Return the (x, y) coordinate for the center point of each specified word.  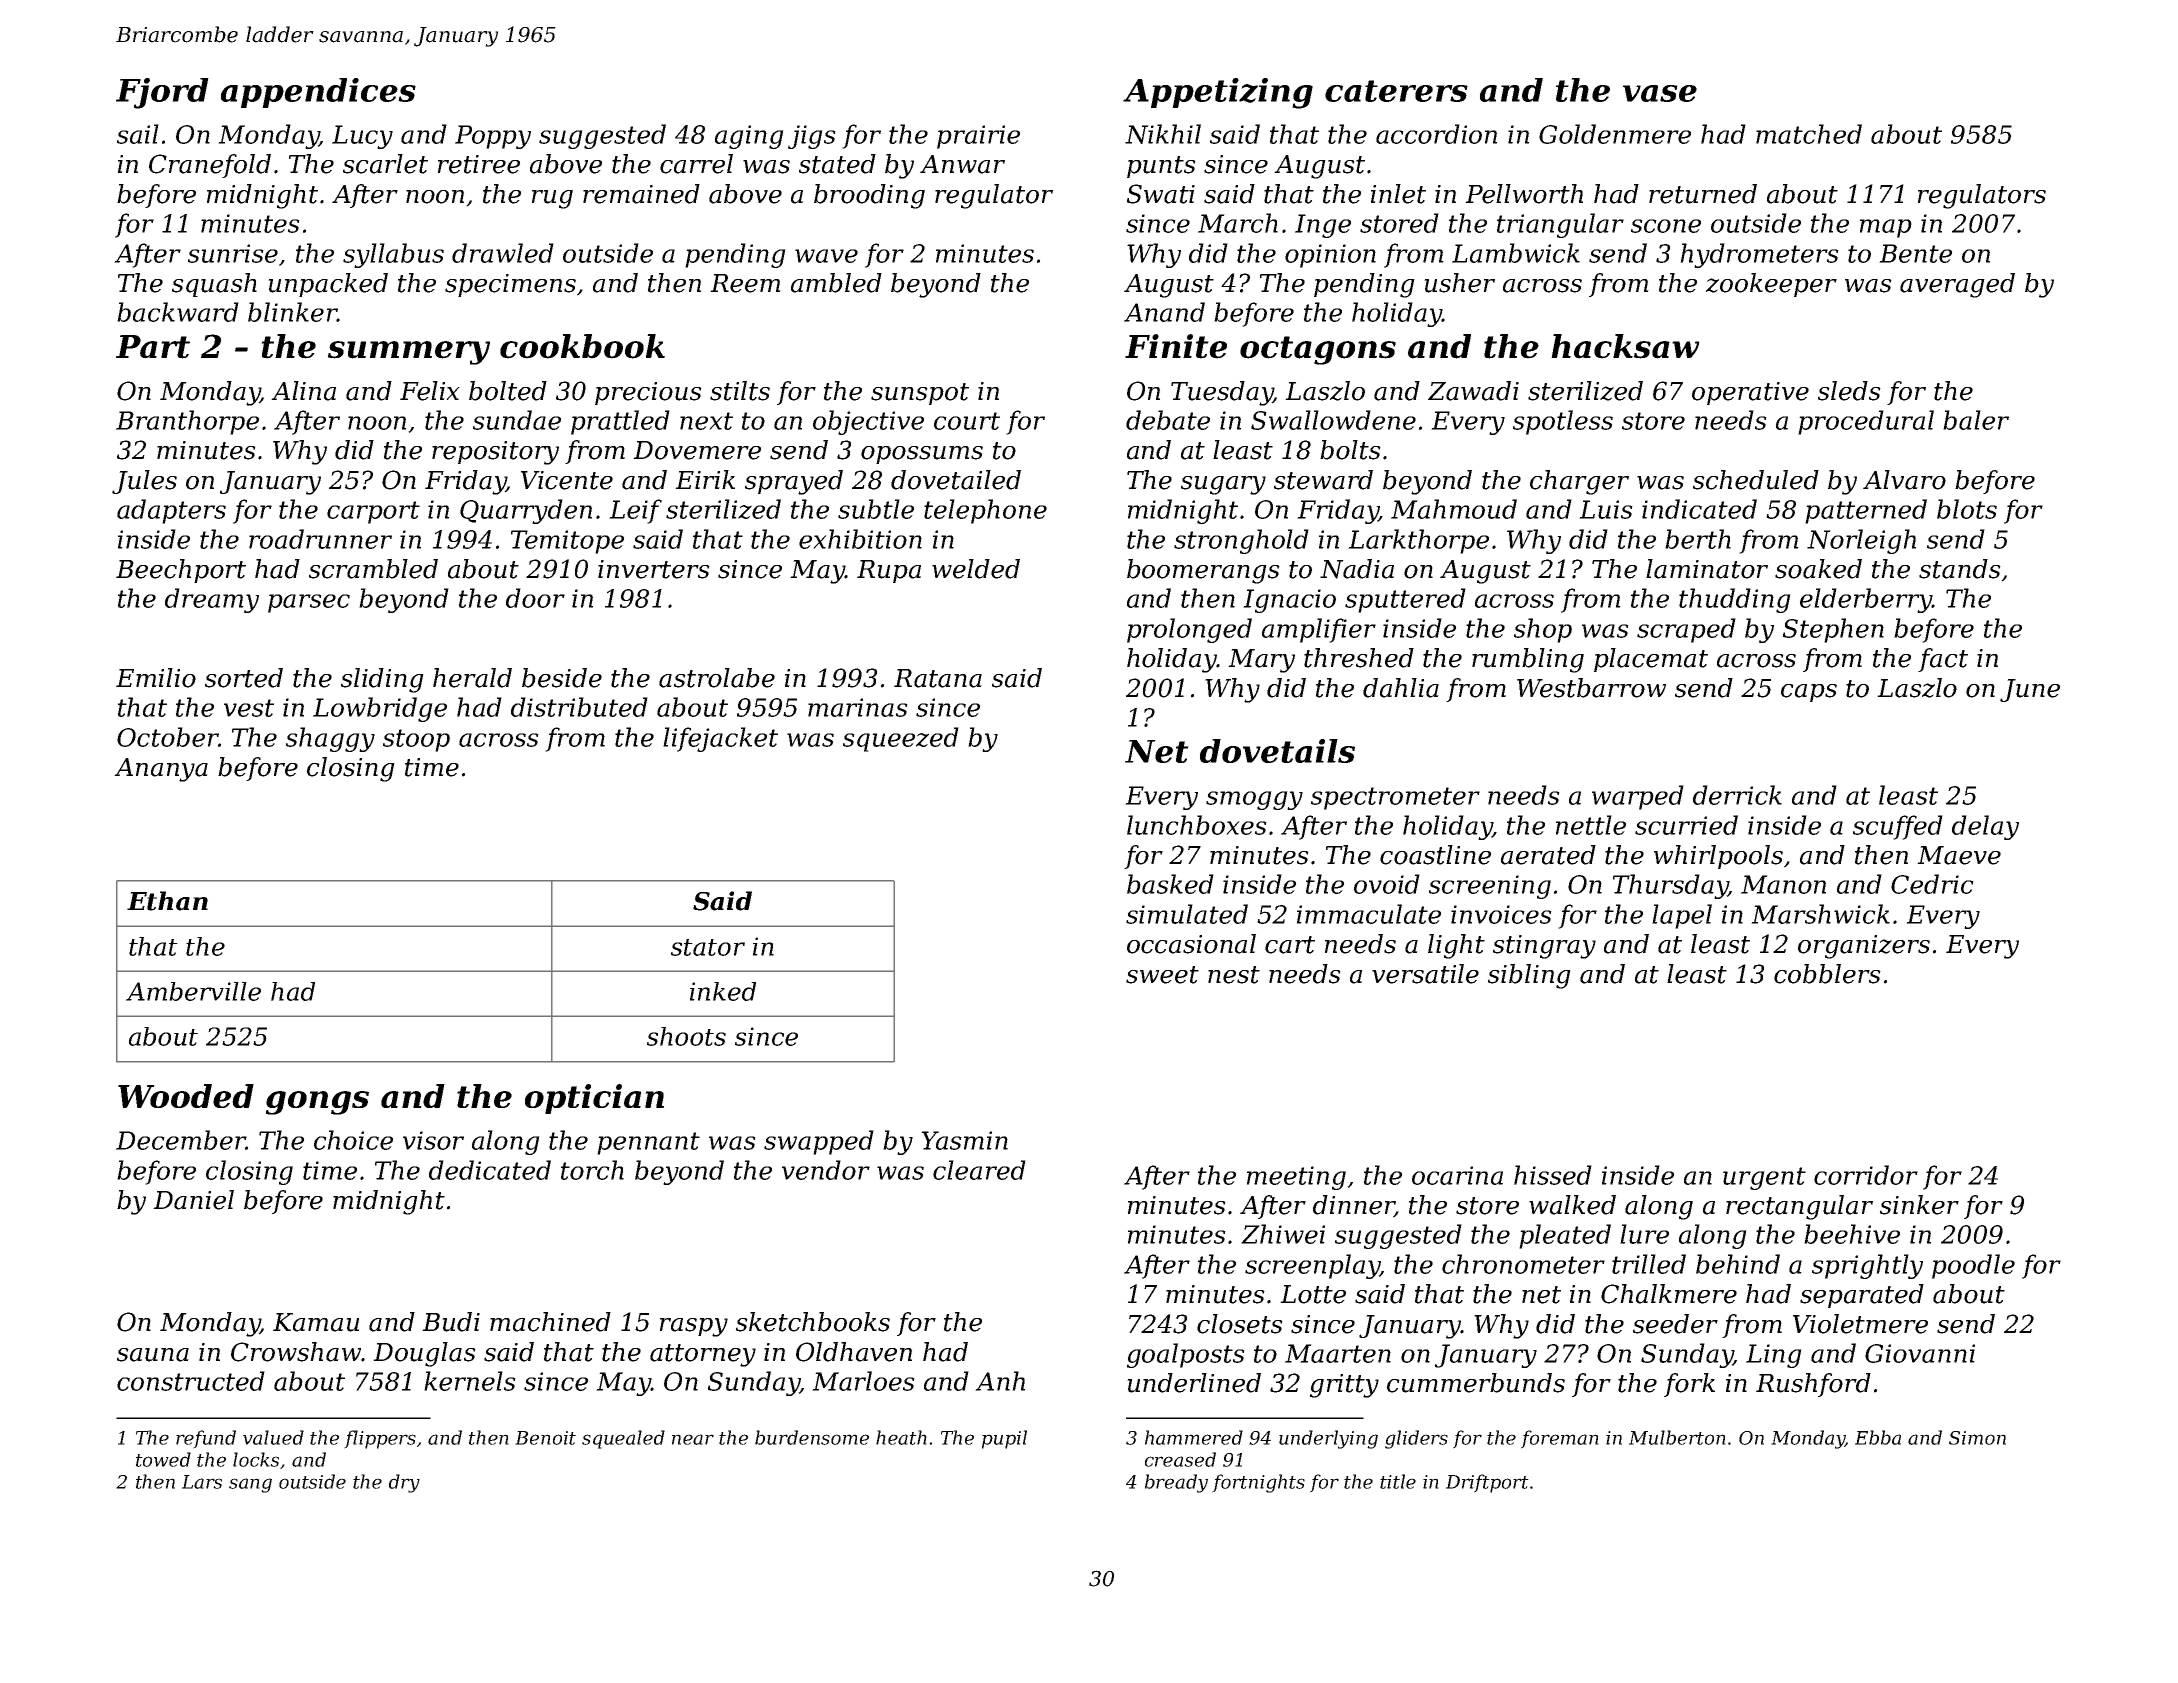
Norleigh (1861, 541)
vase (1660, 93)
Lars (202, 1482)
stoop (416, 740)
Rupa (889, 571)
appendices (318, 93)
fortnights (1258, 1483)
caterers (1396, 91)
